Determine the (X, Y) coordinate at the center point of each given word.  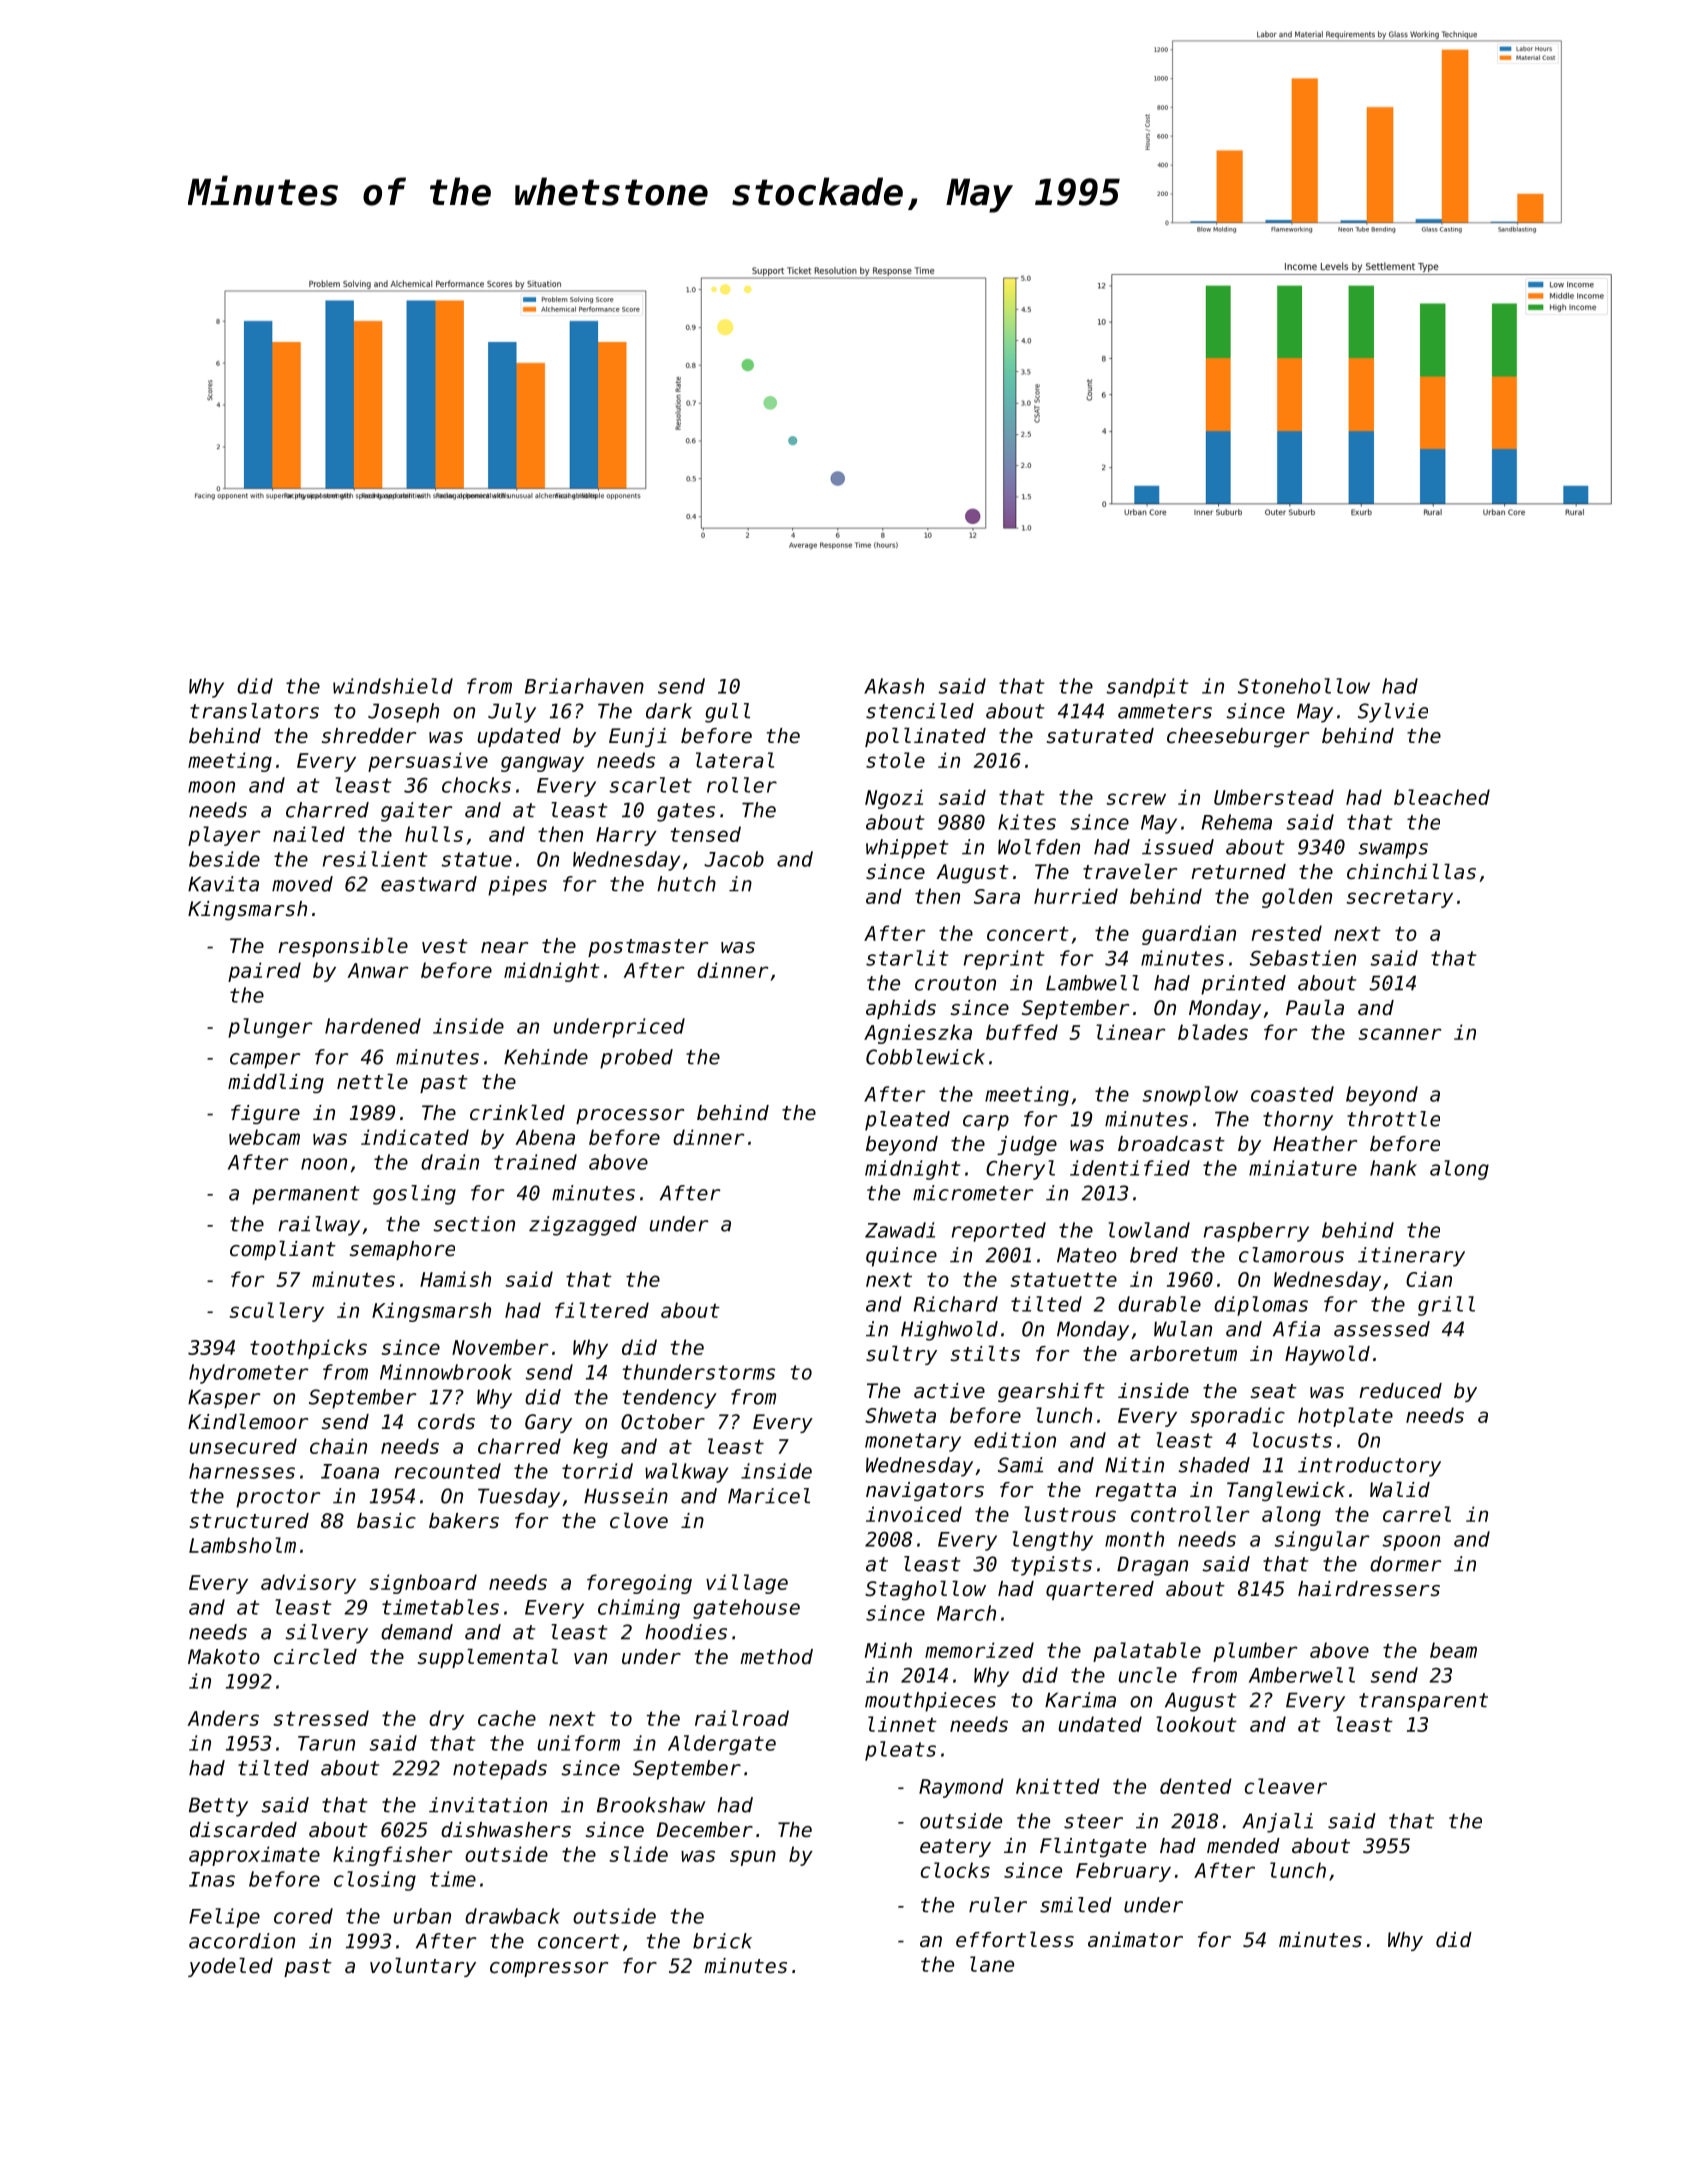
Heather (1315, 1144)
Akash (894, 686)
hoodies (686, 1632)
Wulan (1183, 1329)
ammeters (1165, 711)
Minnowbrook (446, 1372)
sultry (901, 1355)
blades (1213, 1032)
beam (1453, 1650)
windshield (393, 686)
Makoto (224, 1657)
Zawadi (900, 1230)
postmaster (648, 948)
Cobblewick (925, 1057)
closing (375, 1881)
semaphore (402, 1250)
